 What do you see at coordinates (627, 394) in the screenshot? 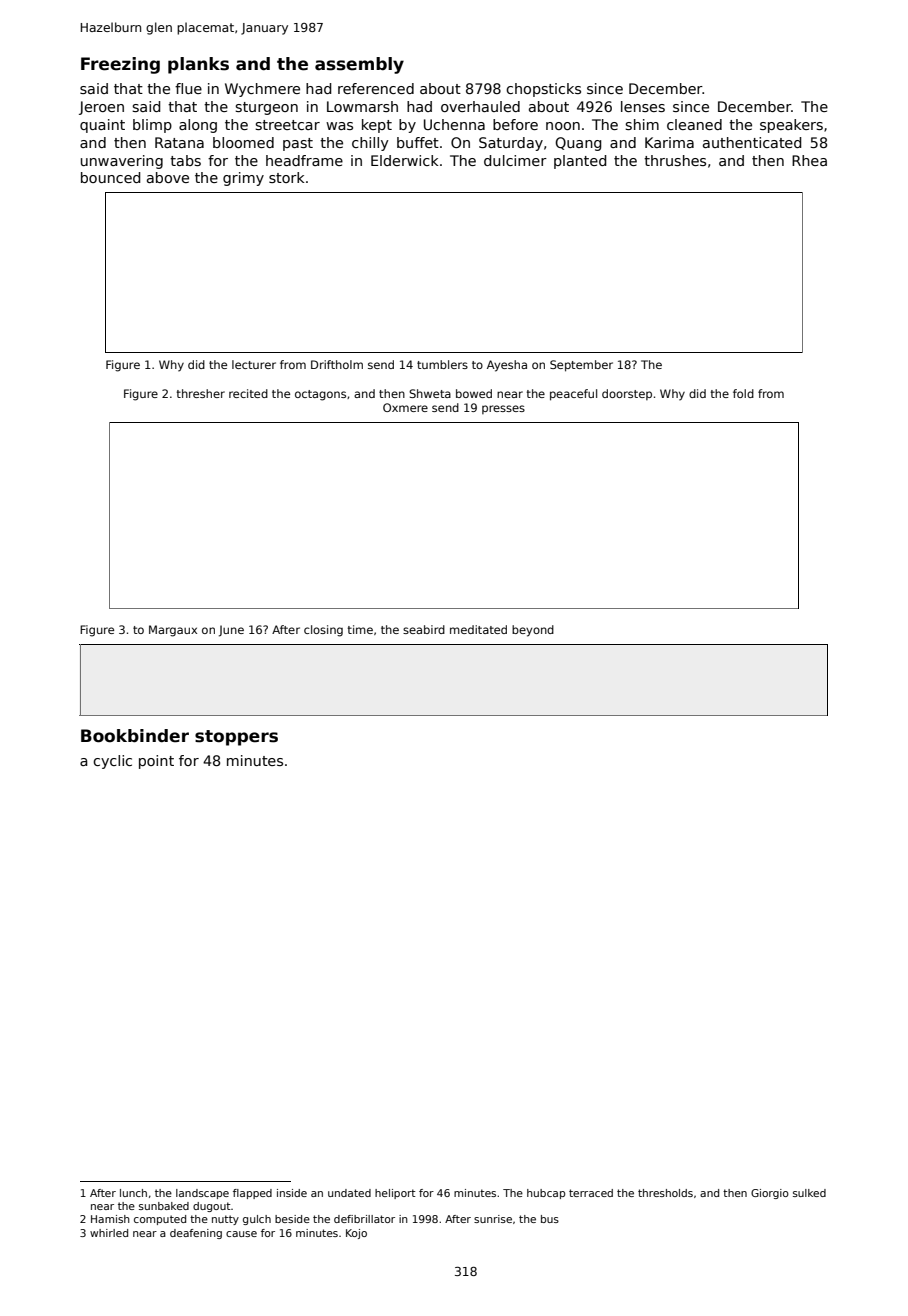
I see `doorstep` at bounding box center [627, 394].
